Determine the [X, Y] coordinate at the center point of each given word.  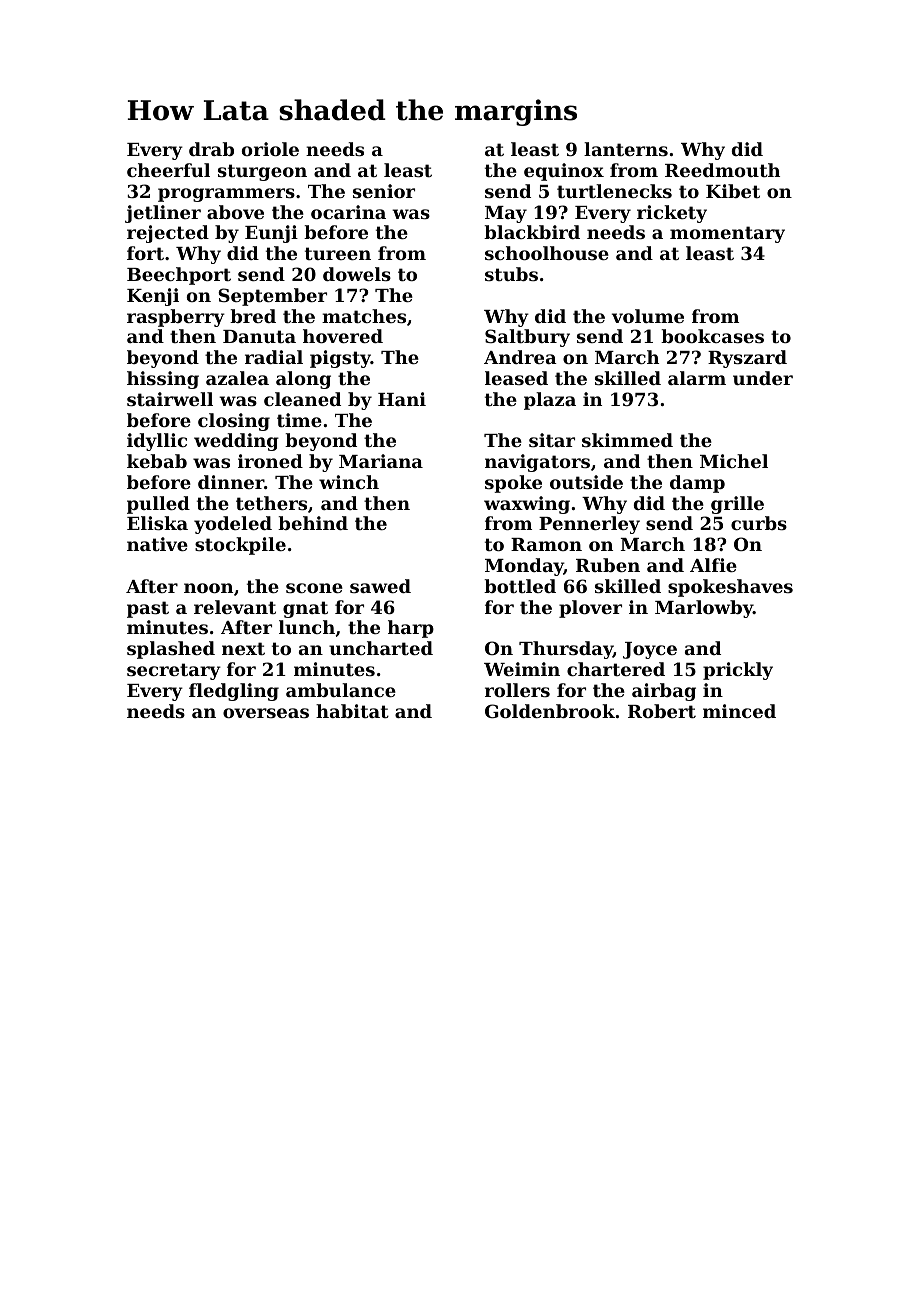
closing [234, 422]
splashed [171, 650]
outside [586, 482]
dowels [357, 274]
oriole [270, 149]
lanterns [626, 149]
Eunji [271, 234]
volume [648, 316]
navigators [537, 463]
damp [697, 484]
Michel [734, 461]
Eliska [157, 523]
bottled [520, 586]
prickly [738, 671]
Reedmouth [722, 170]
